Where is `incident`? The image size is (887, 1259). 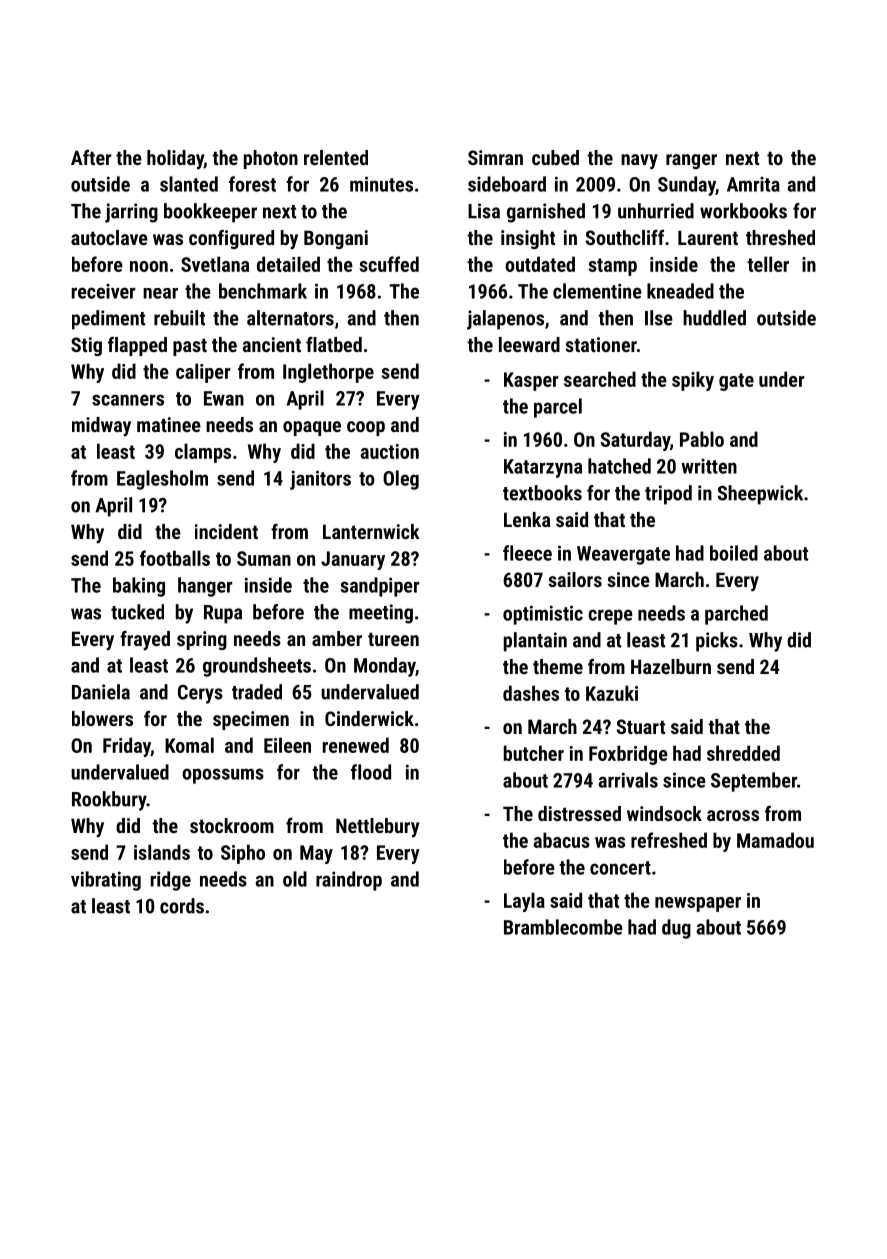 incident is located at coordinates (226, 531).
